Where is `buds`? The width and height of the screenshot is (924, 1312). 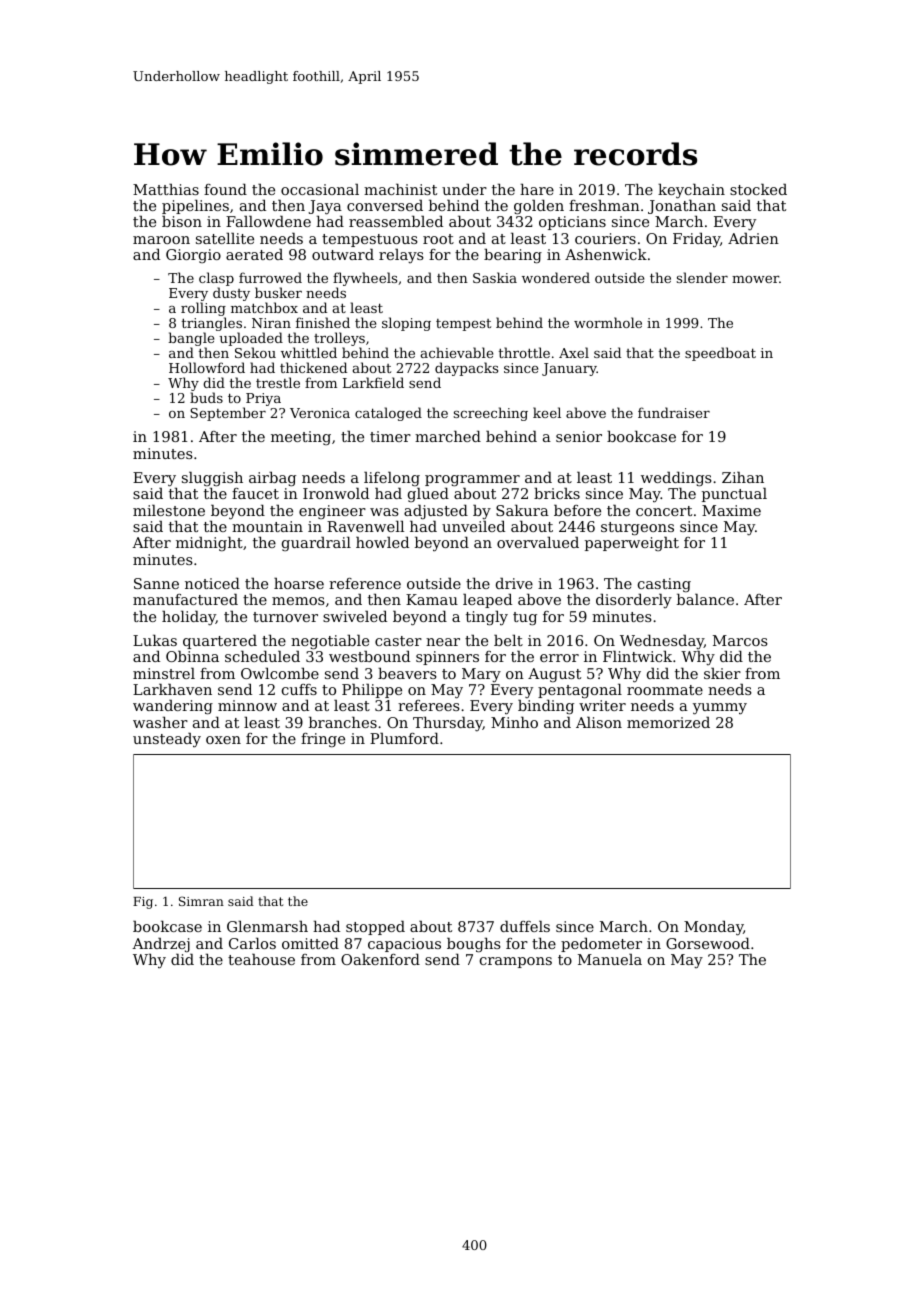
buds is located at coordinates (206, 397).
